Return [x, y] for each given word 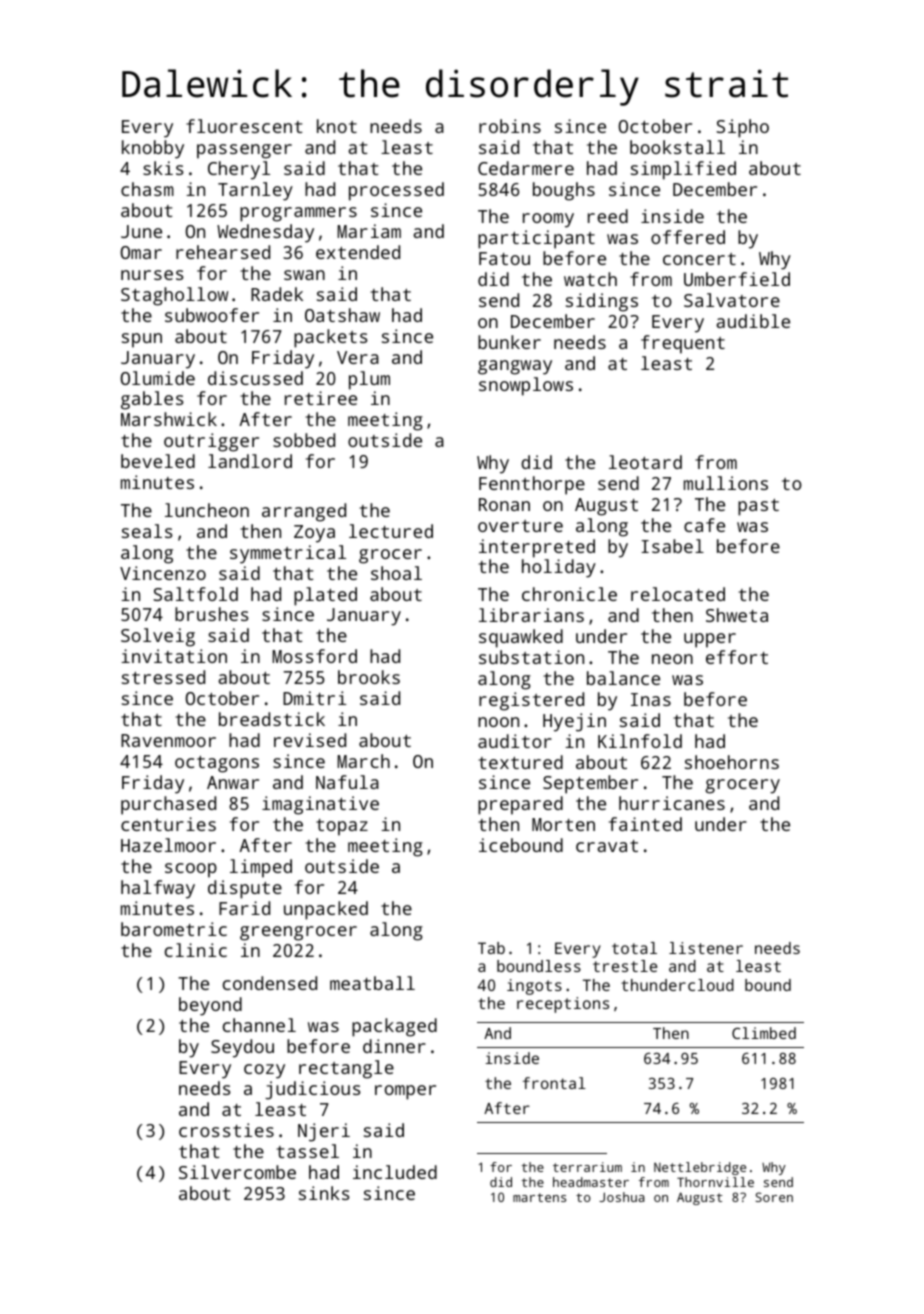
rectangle [346, 1069]
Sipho [742, 128]
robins [510, 126]
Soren [774, 1197]
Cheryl [239, 170]
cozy [264, 1071]
